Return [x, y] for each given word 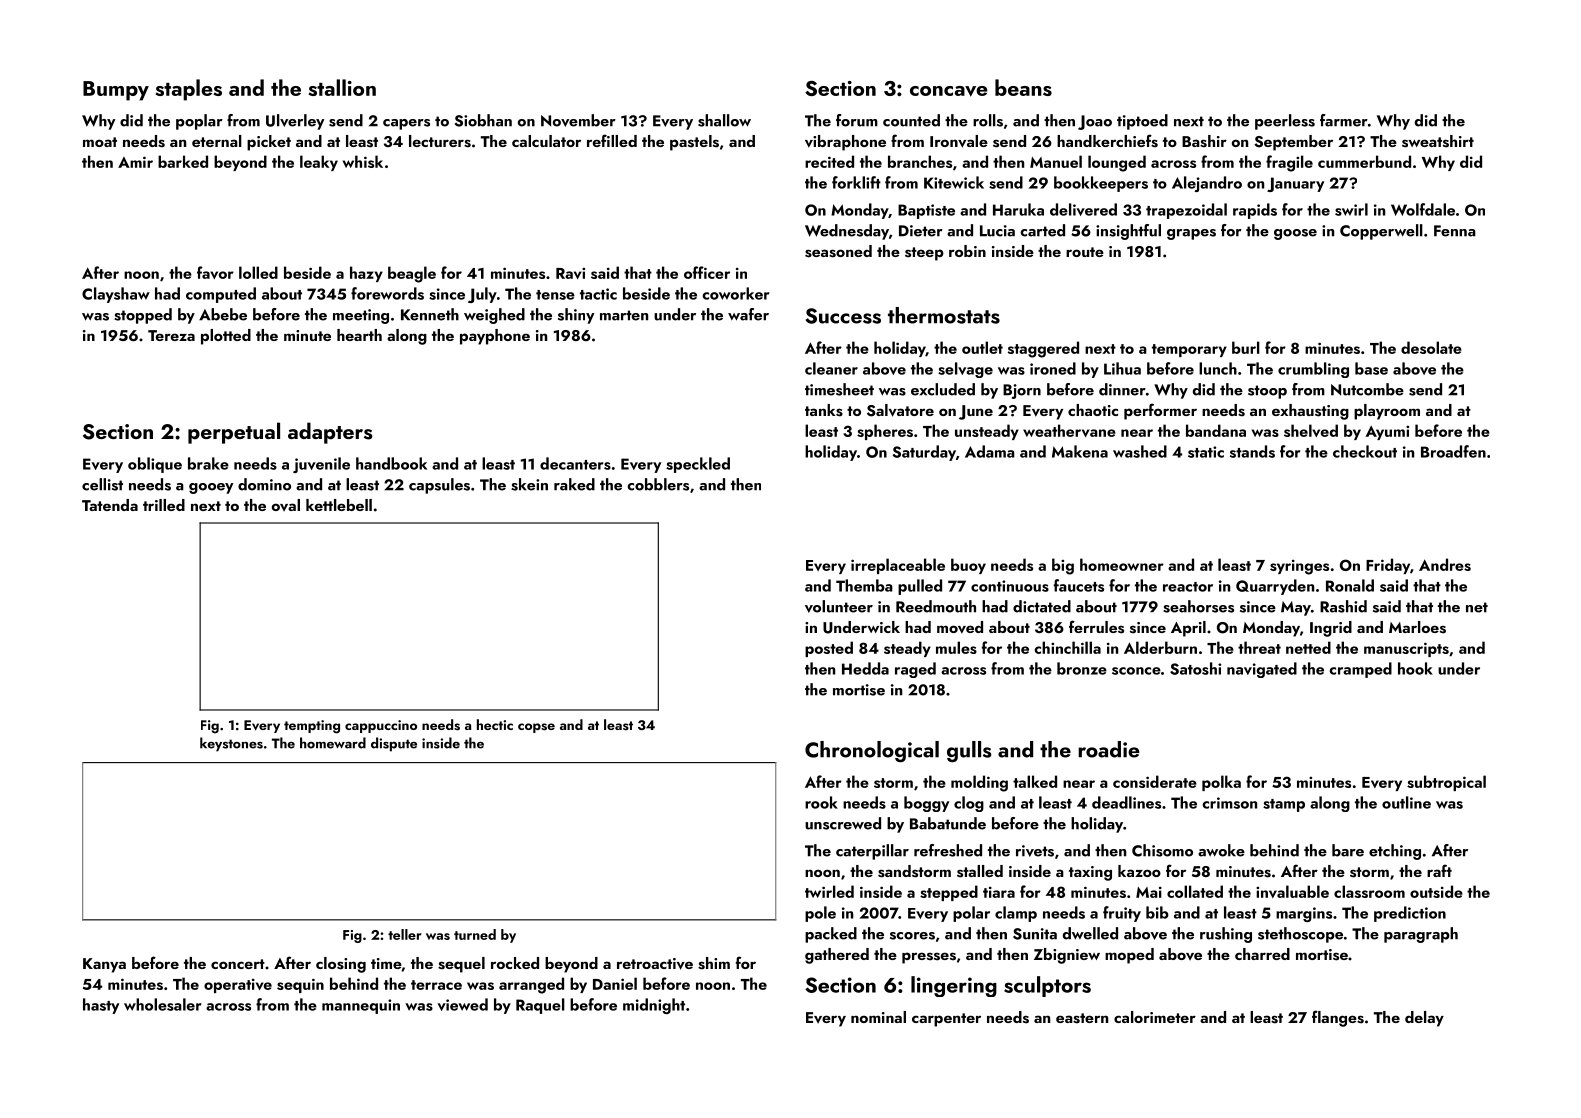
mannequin [361, 1006]
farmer [1344, 120]
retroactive [655, 964]
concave [949, 91]
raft [1439, 870]
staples [188, 90]
